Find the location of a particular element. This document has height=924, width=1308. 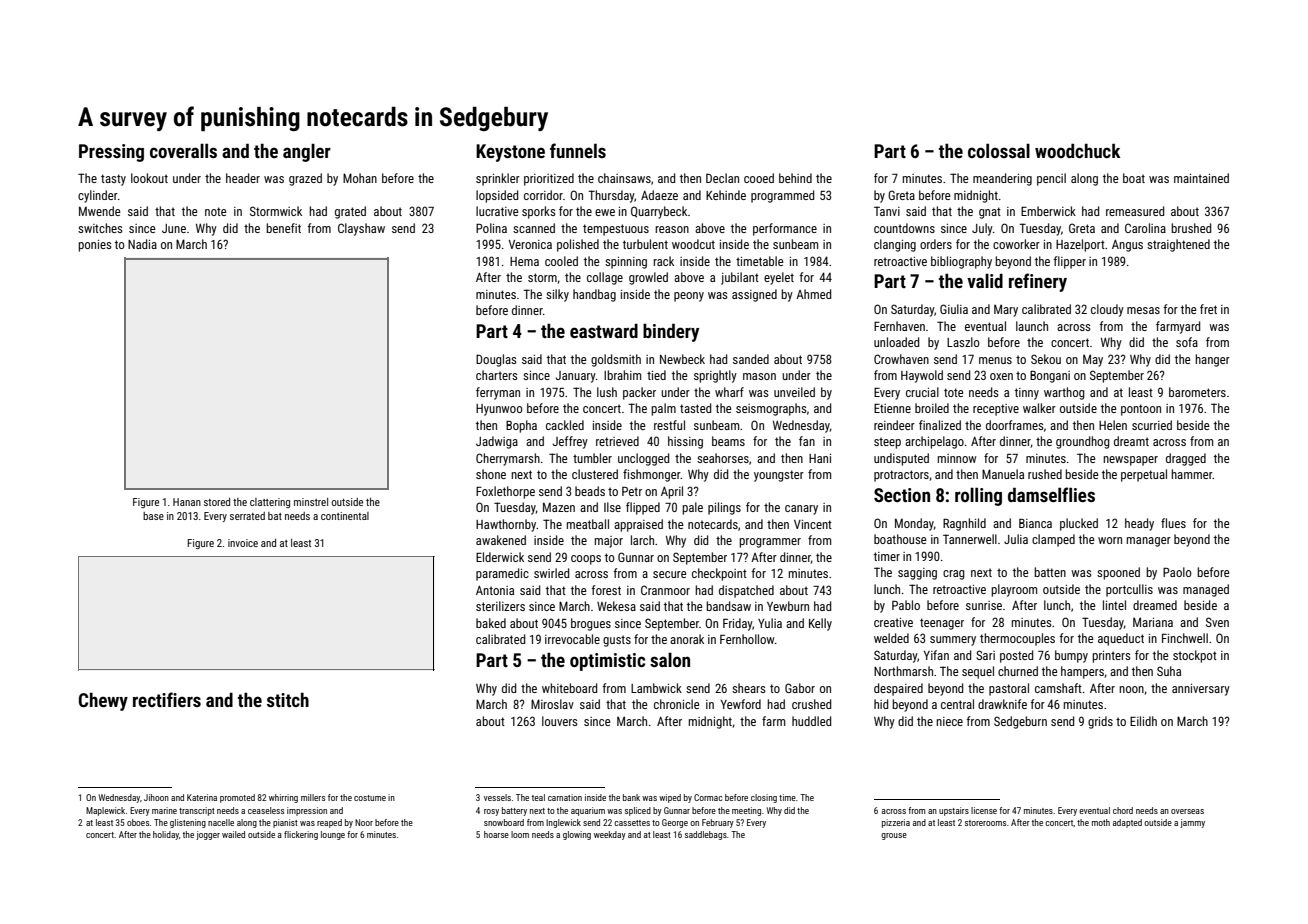

wiped is located at coordinates (670, 798).
